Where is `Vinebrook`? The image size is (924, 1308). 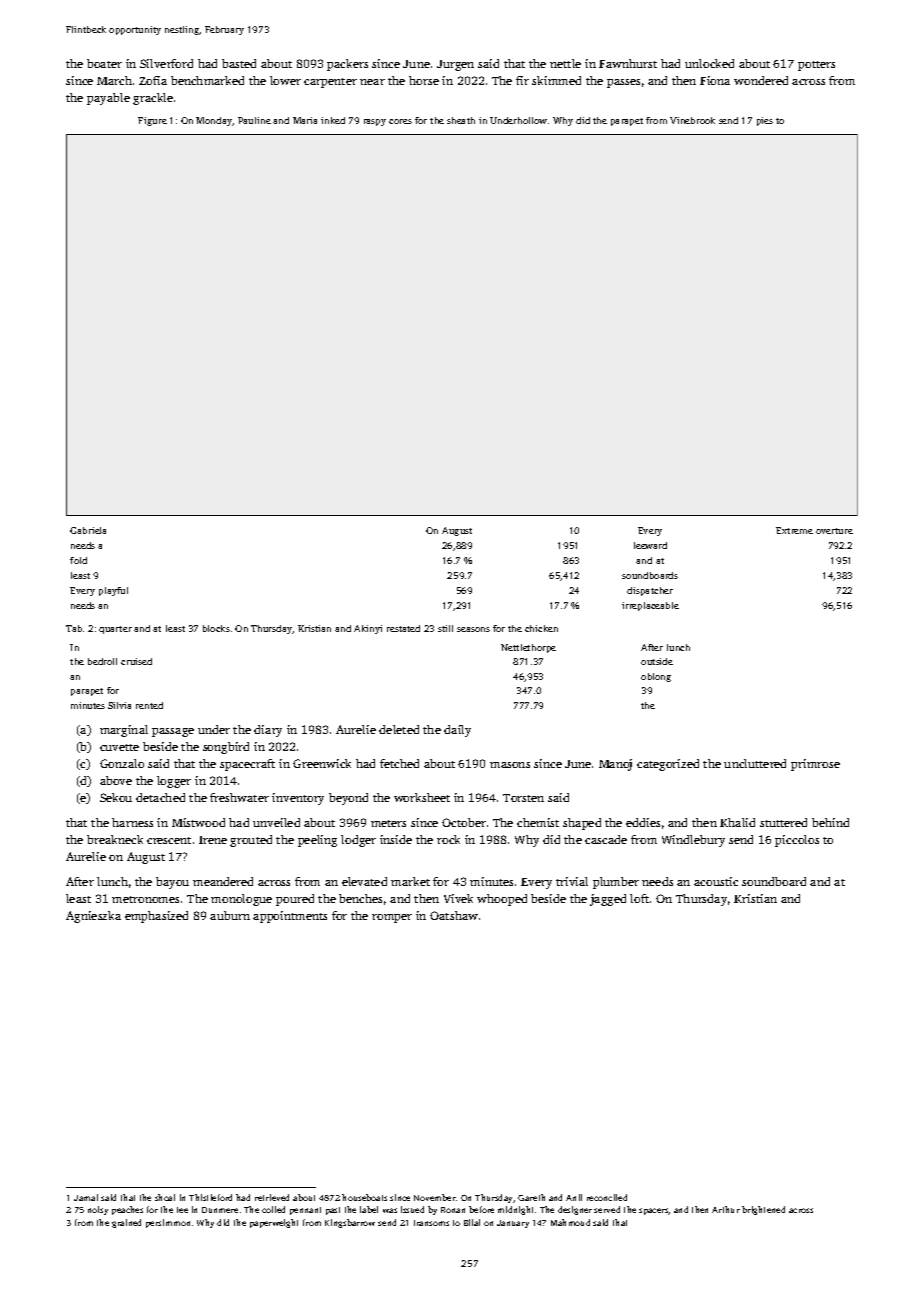
Vinebrook is located at coordinates (692, 120).
